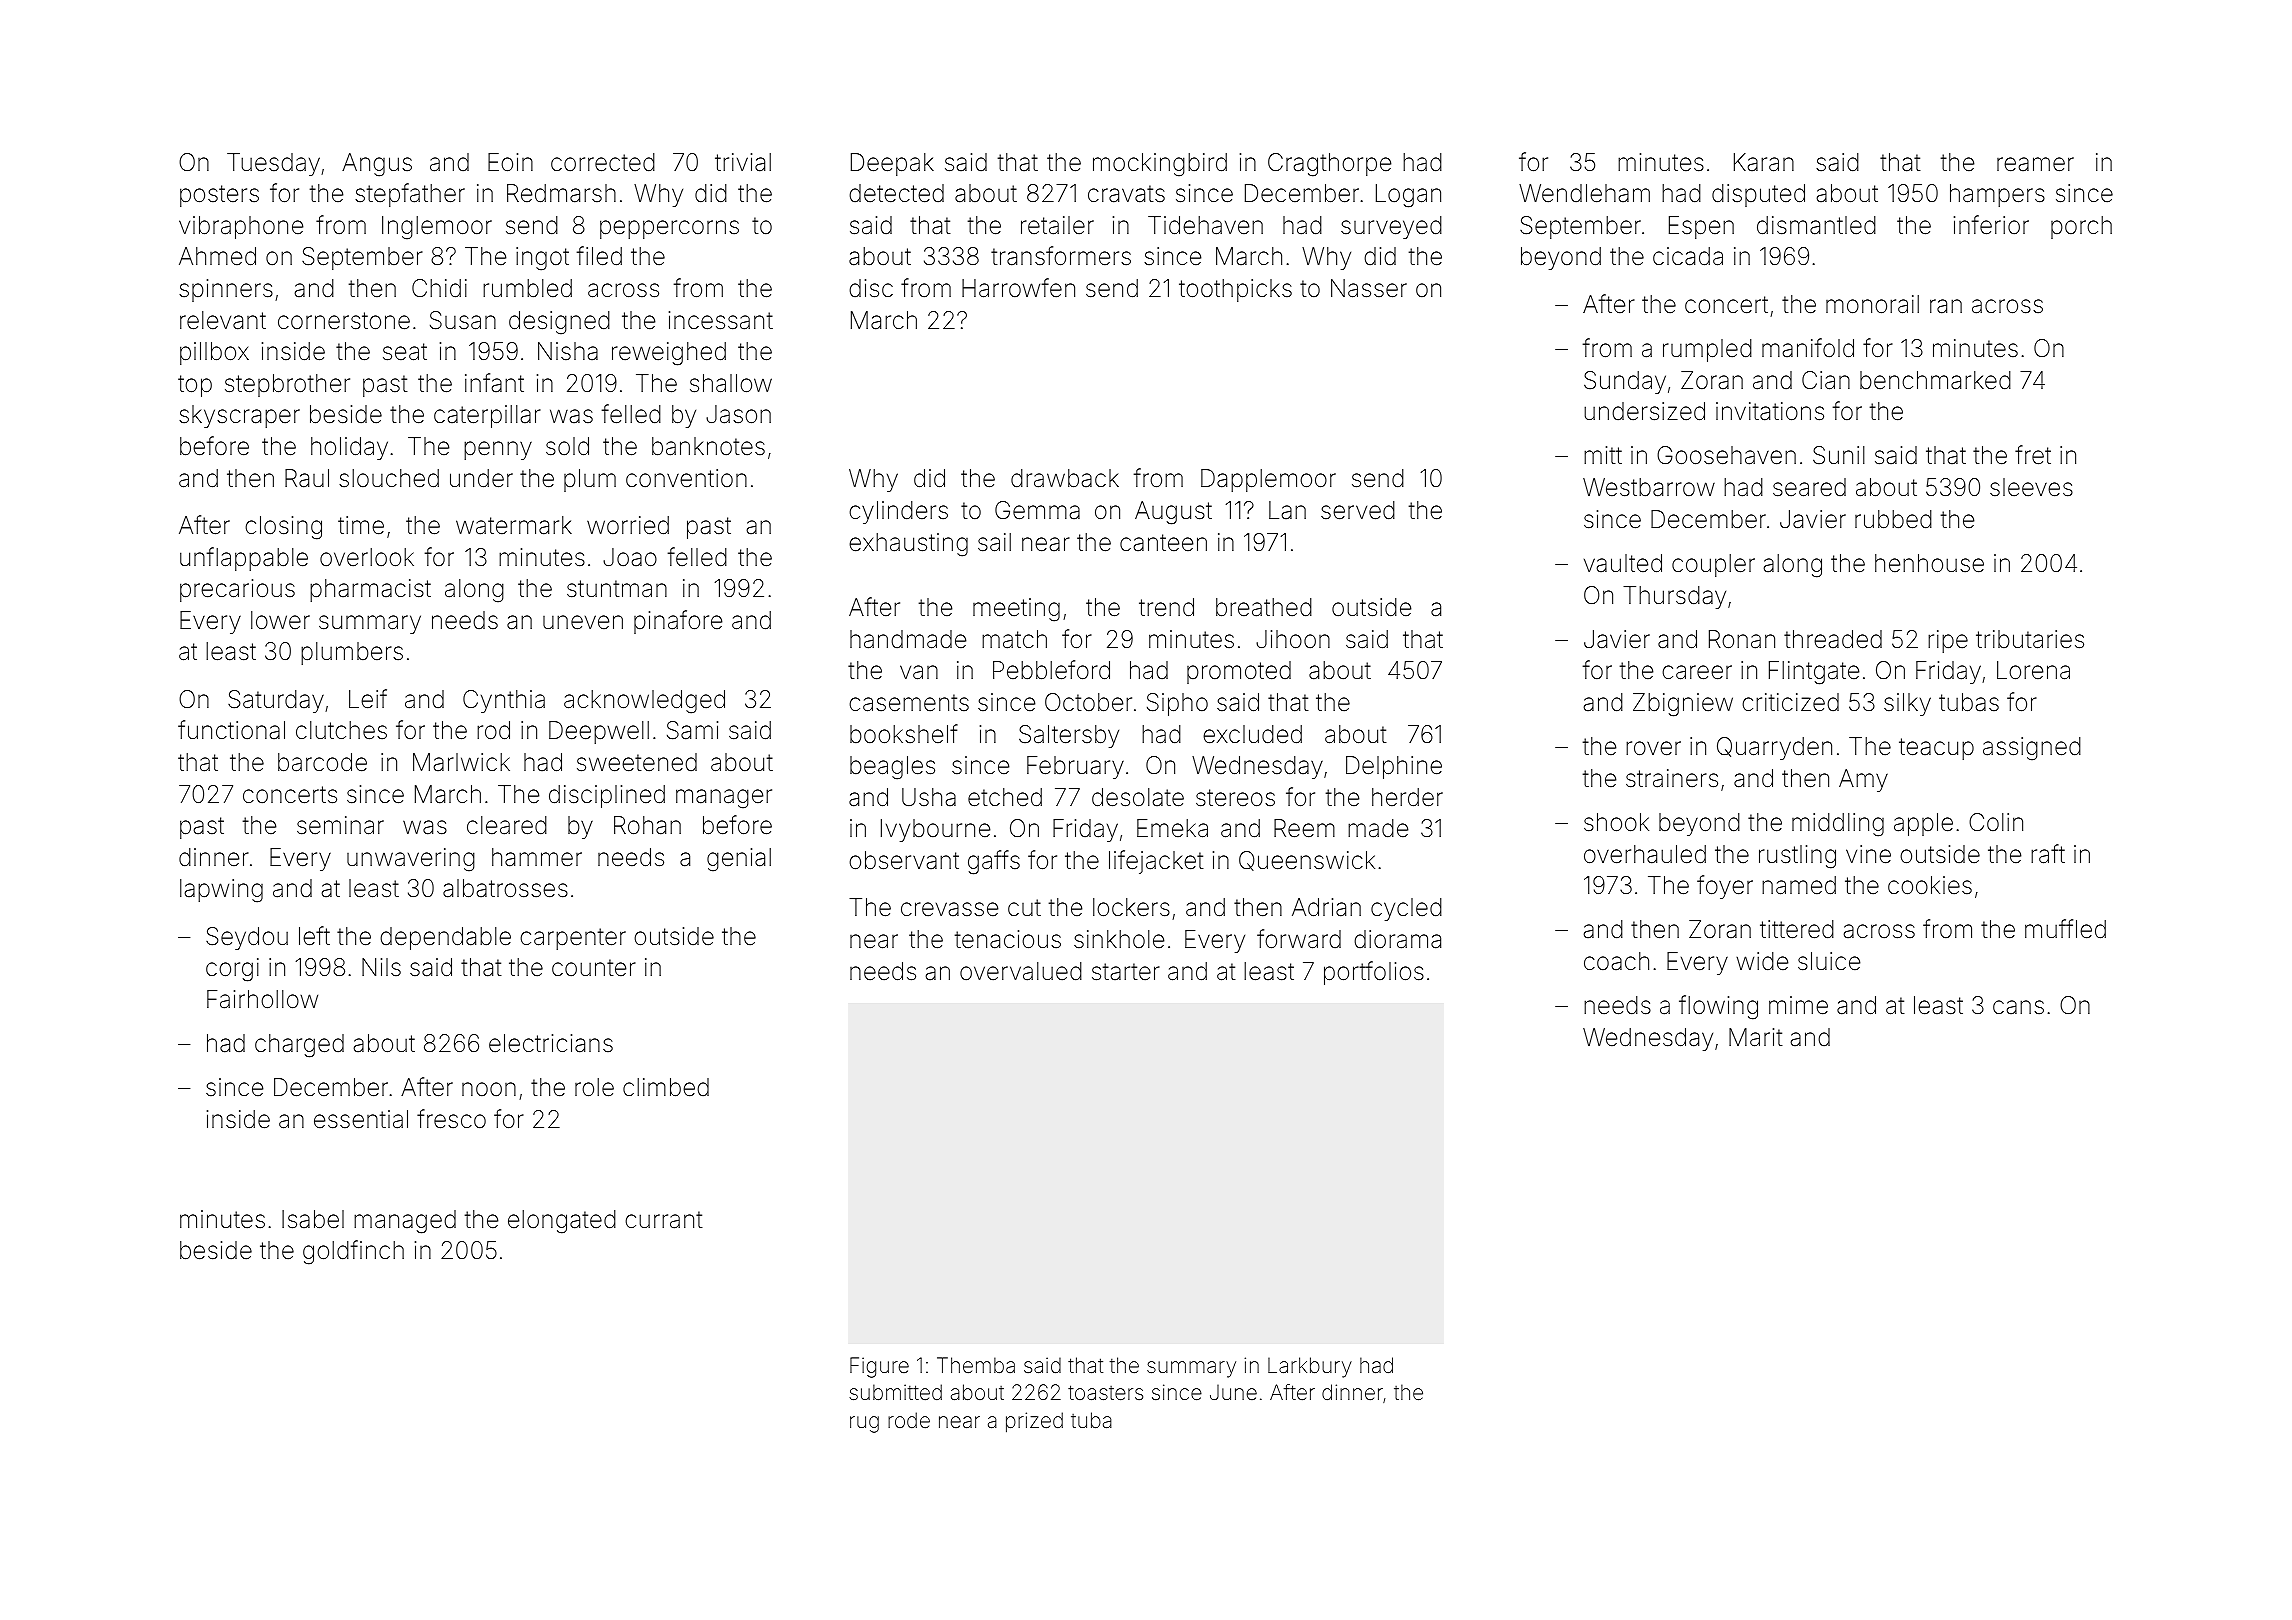 The height and width of the image is (1620, 2292). What do you see at coordinates (273, 164) in the image?
I see `Tuesday` at bounding box center [273, 164].
